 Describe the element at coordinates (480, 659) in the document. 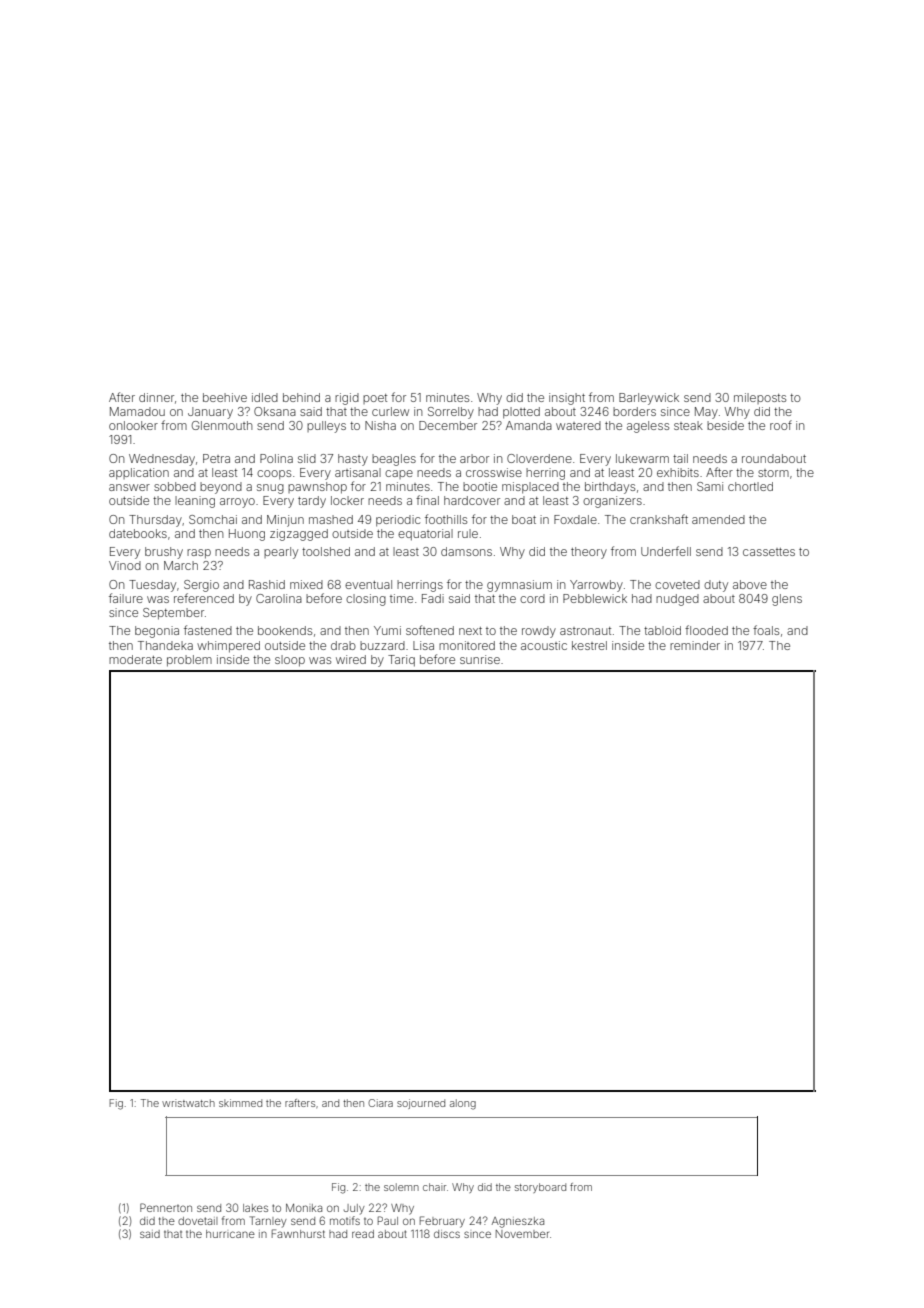

I see `sunrise` at that location.
